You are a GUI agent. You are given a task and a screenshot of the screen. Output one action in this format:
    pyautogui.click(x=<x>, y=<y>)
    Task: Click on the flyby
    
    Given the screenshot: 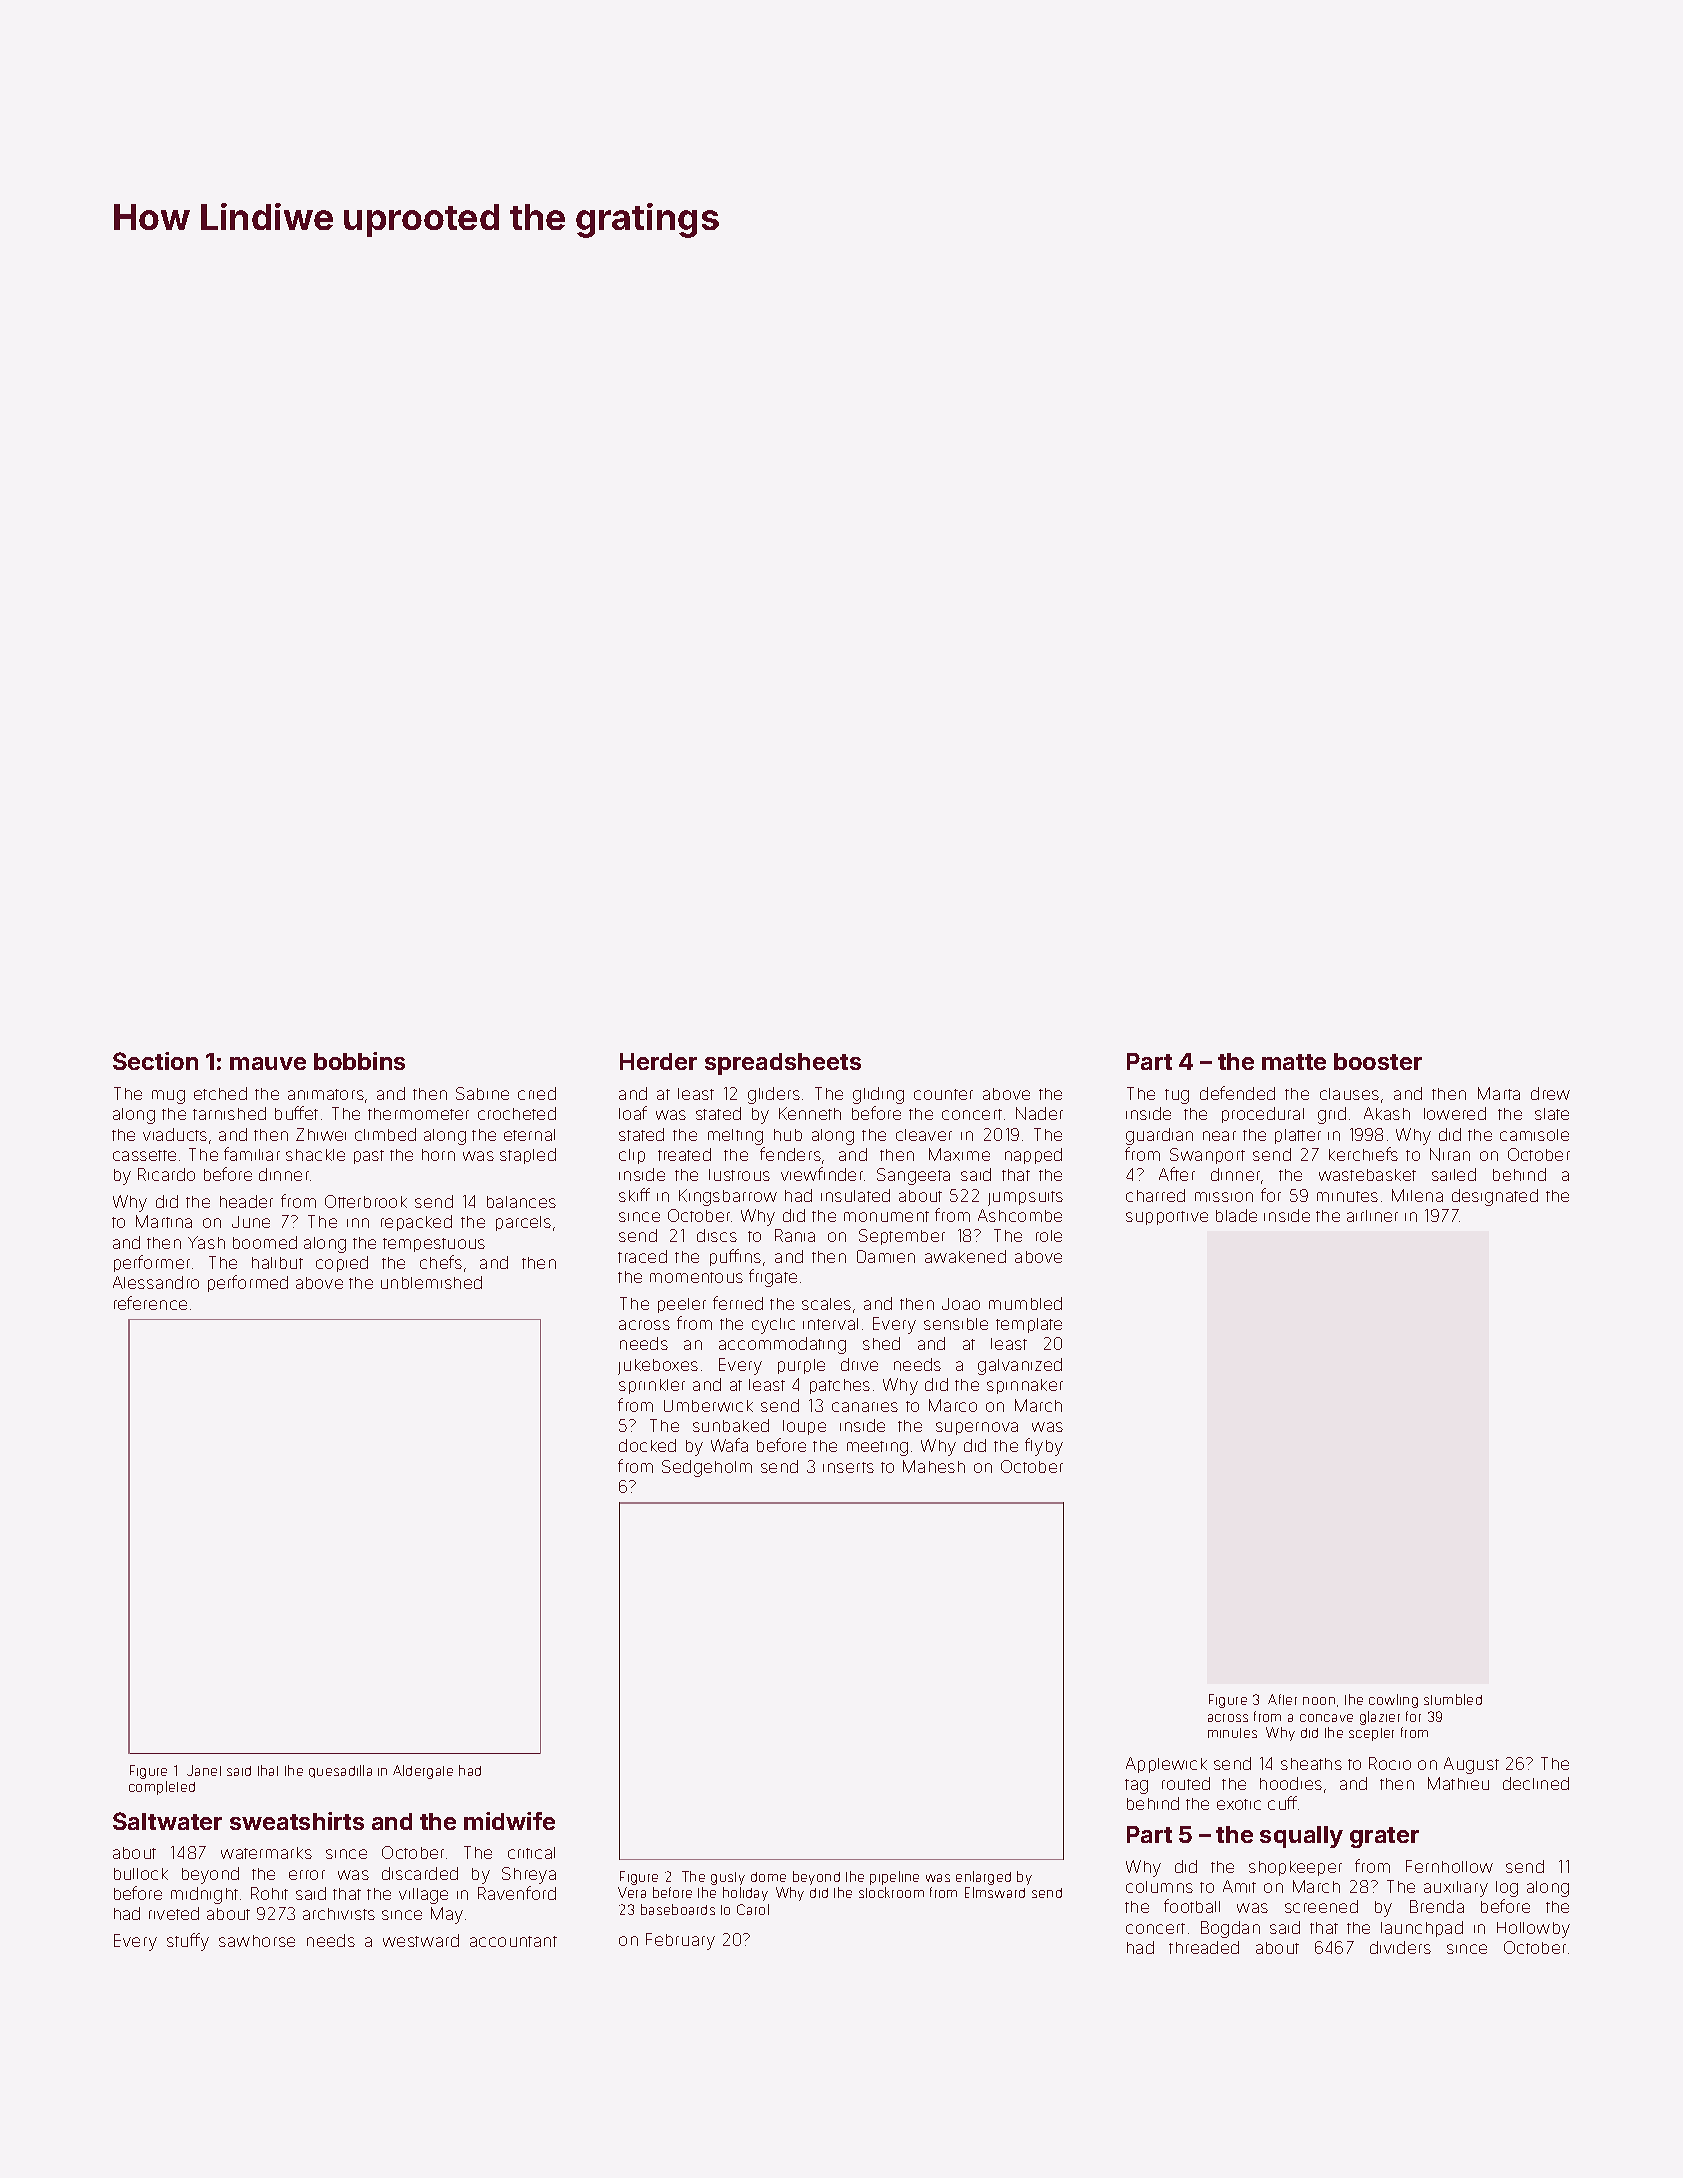 What is the action you would take?
    pyautogui.click(x=1044, y=1447)
